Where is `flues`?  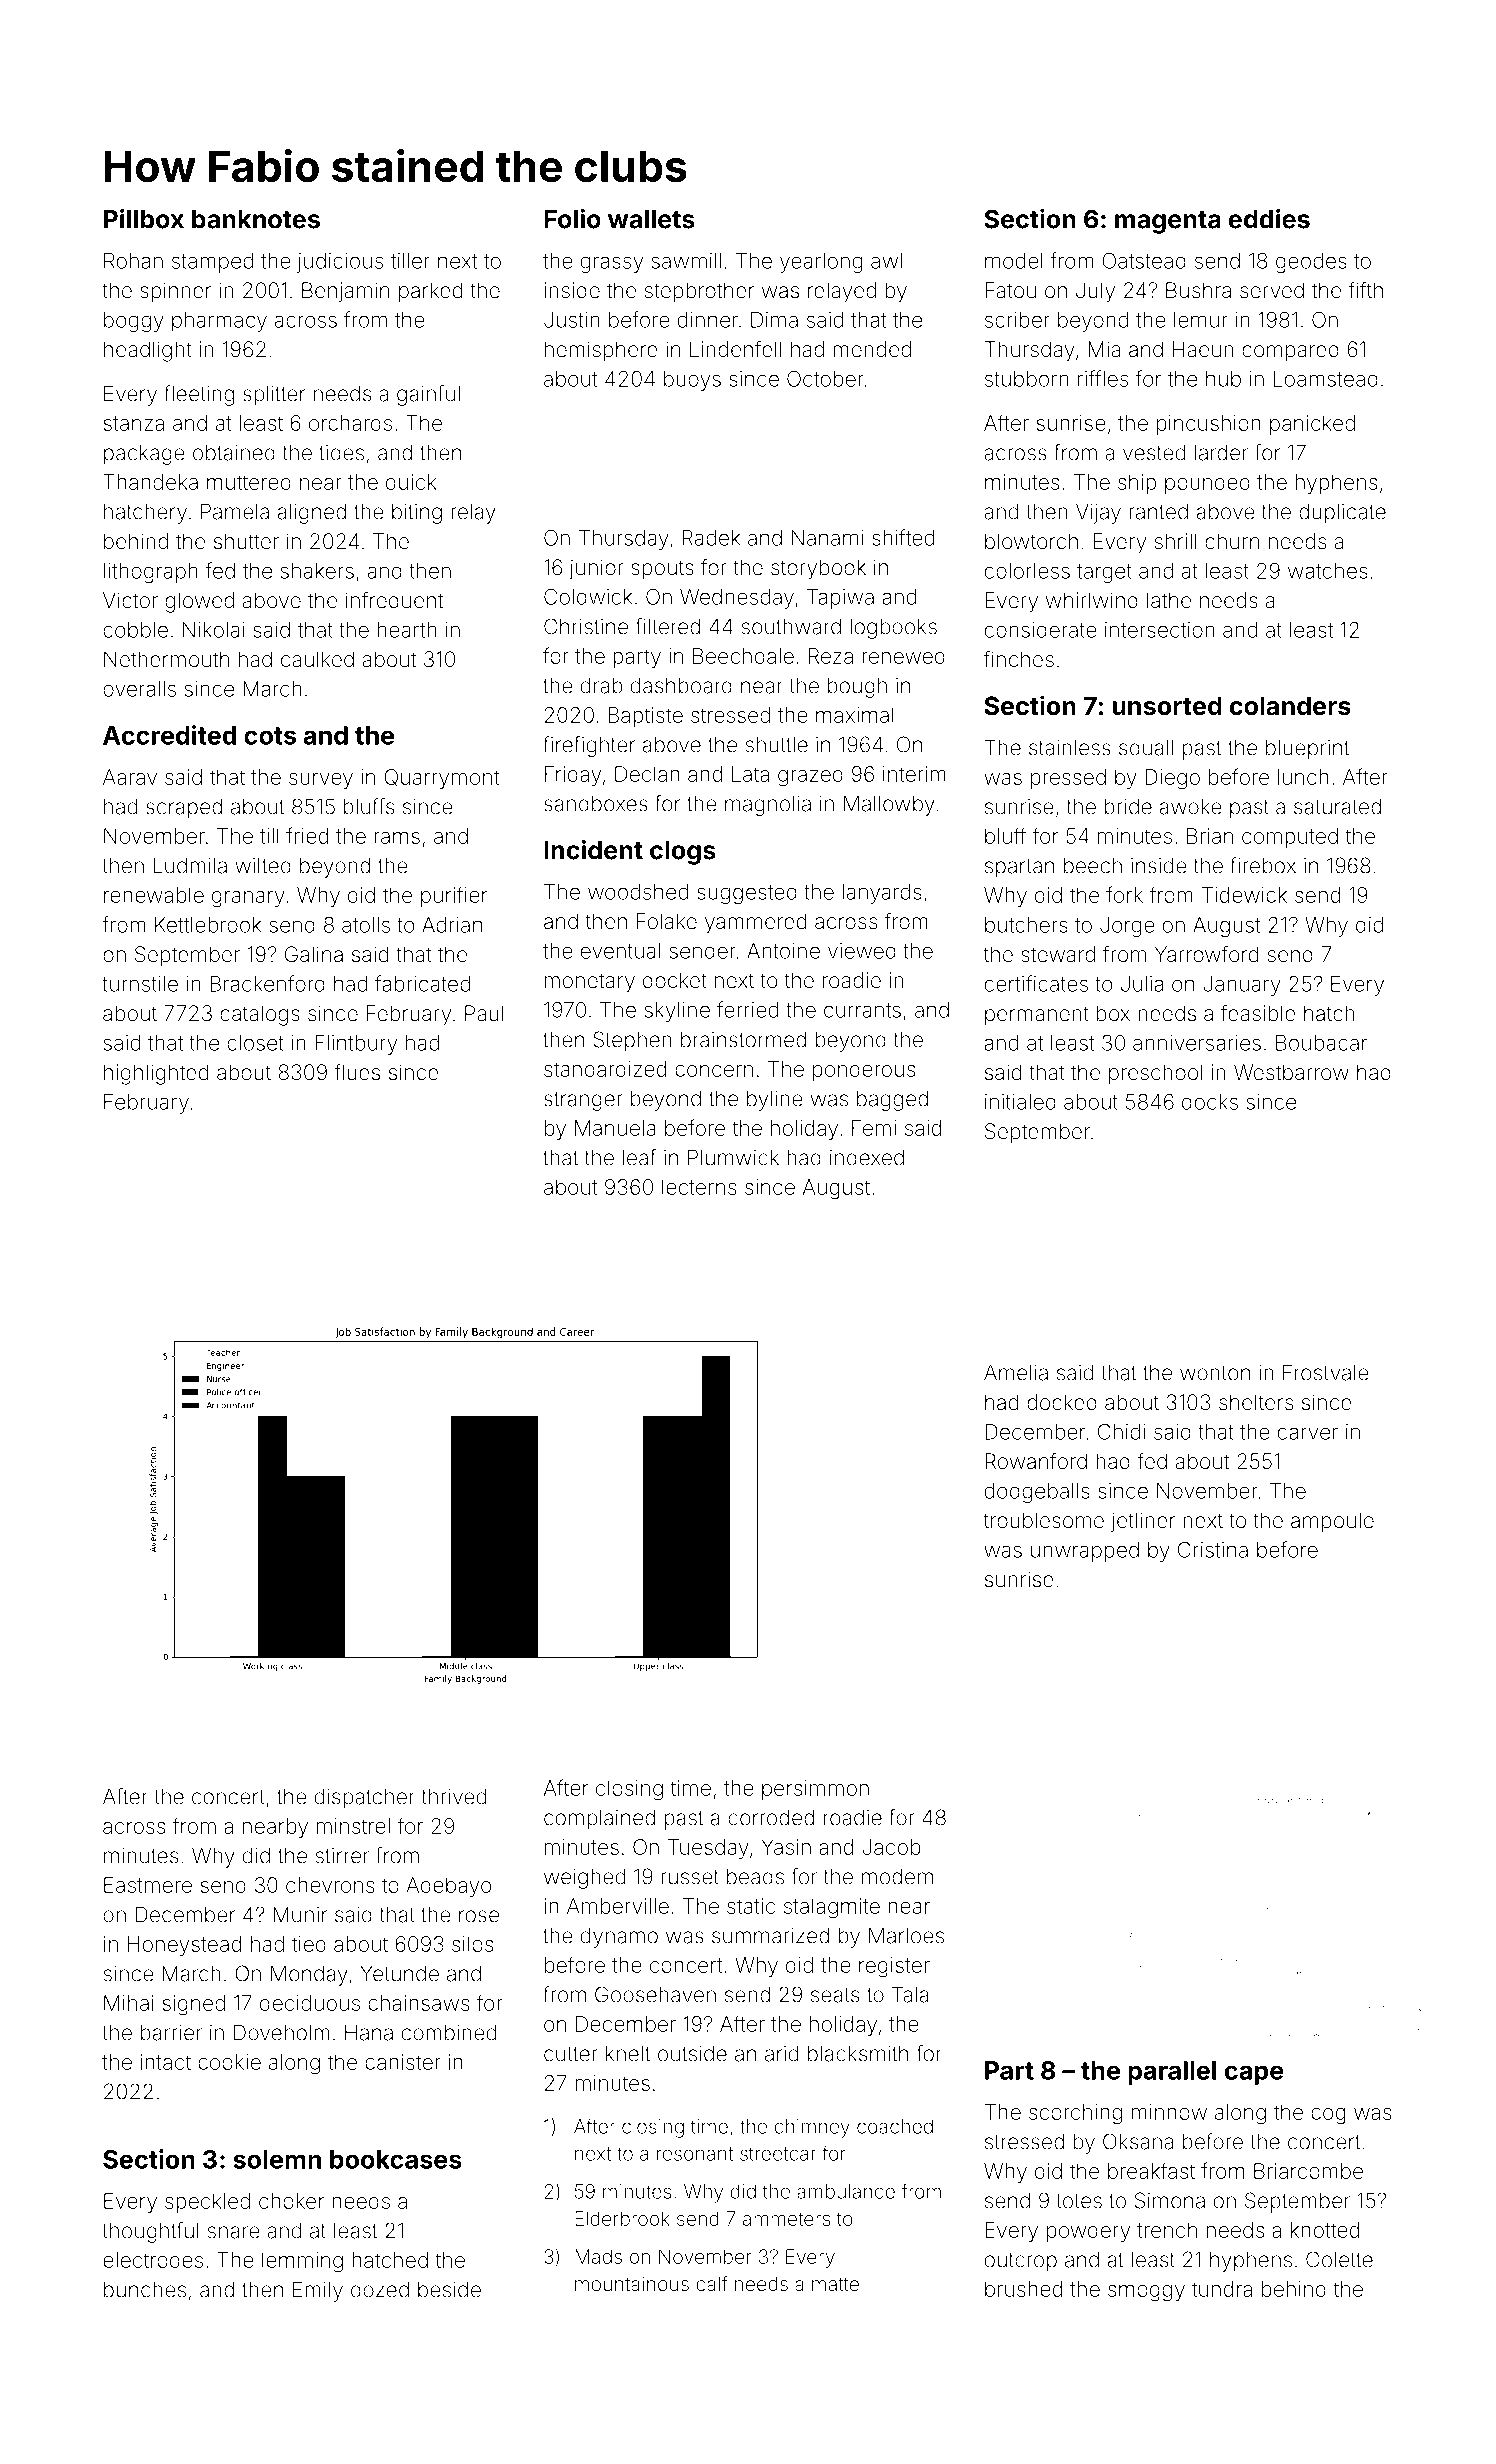
flues is located at coordinates (357, 1071).
